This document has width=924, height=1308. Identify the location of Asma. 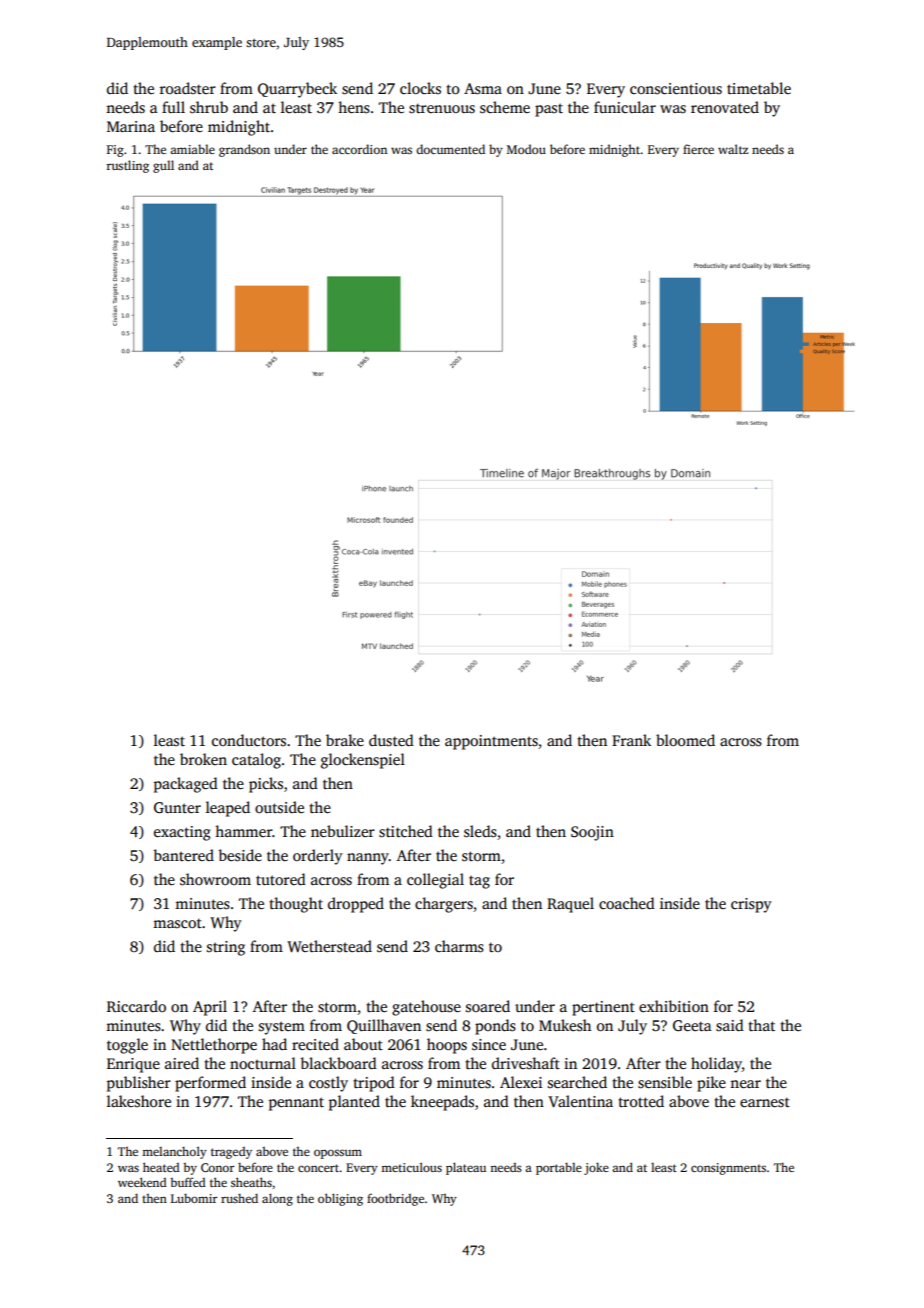
(483, 89).
